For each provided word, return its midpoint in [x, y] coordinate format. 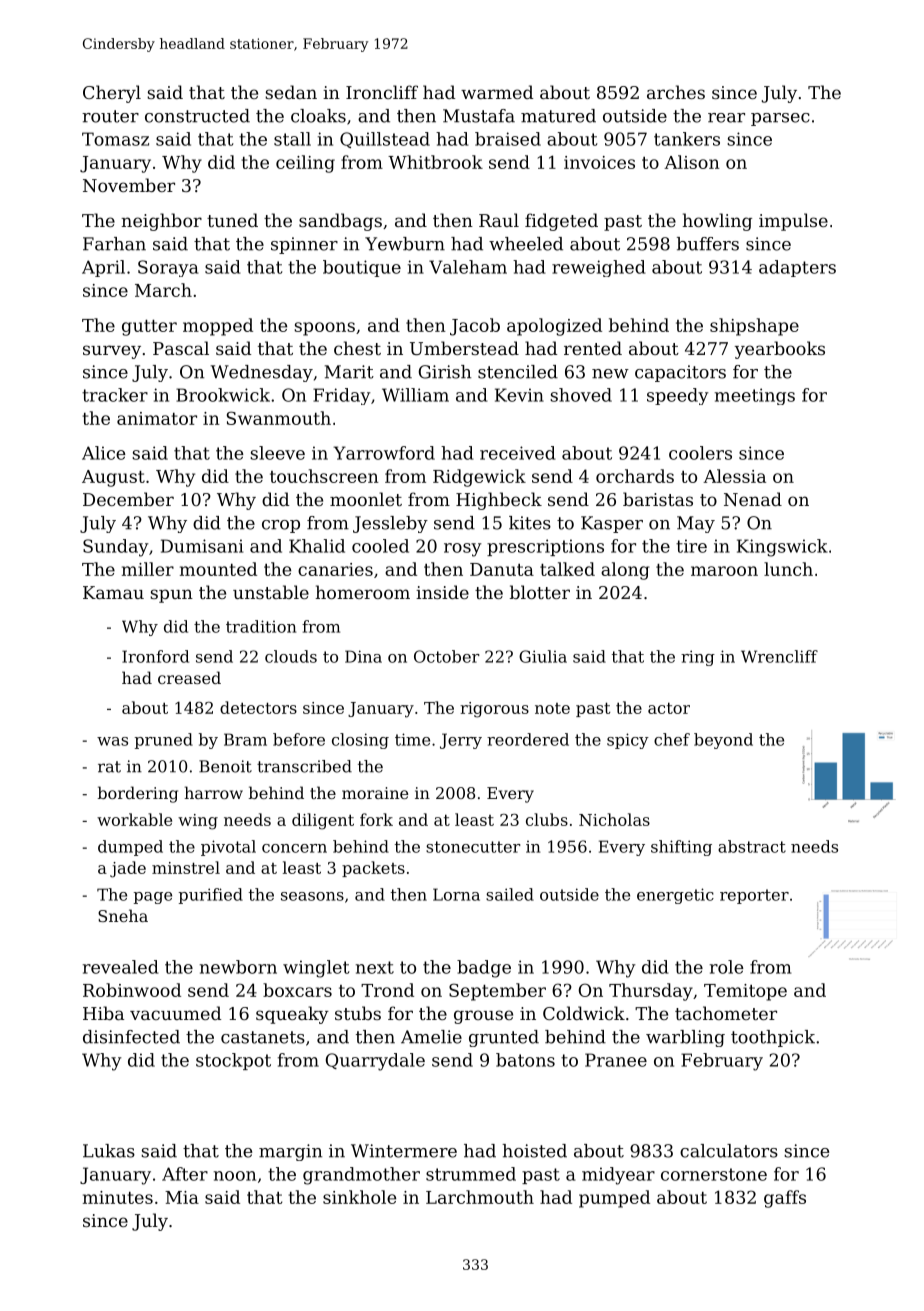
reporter [754, 896]
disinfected [131, 1037]
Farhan [114, 244]
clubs [547, 819]
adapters [797, 268]
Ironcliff [382, 92]
